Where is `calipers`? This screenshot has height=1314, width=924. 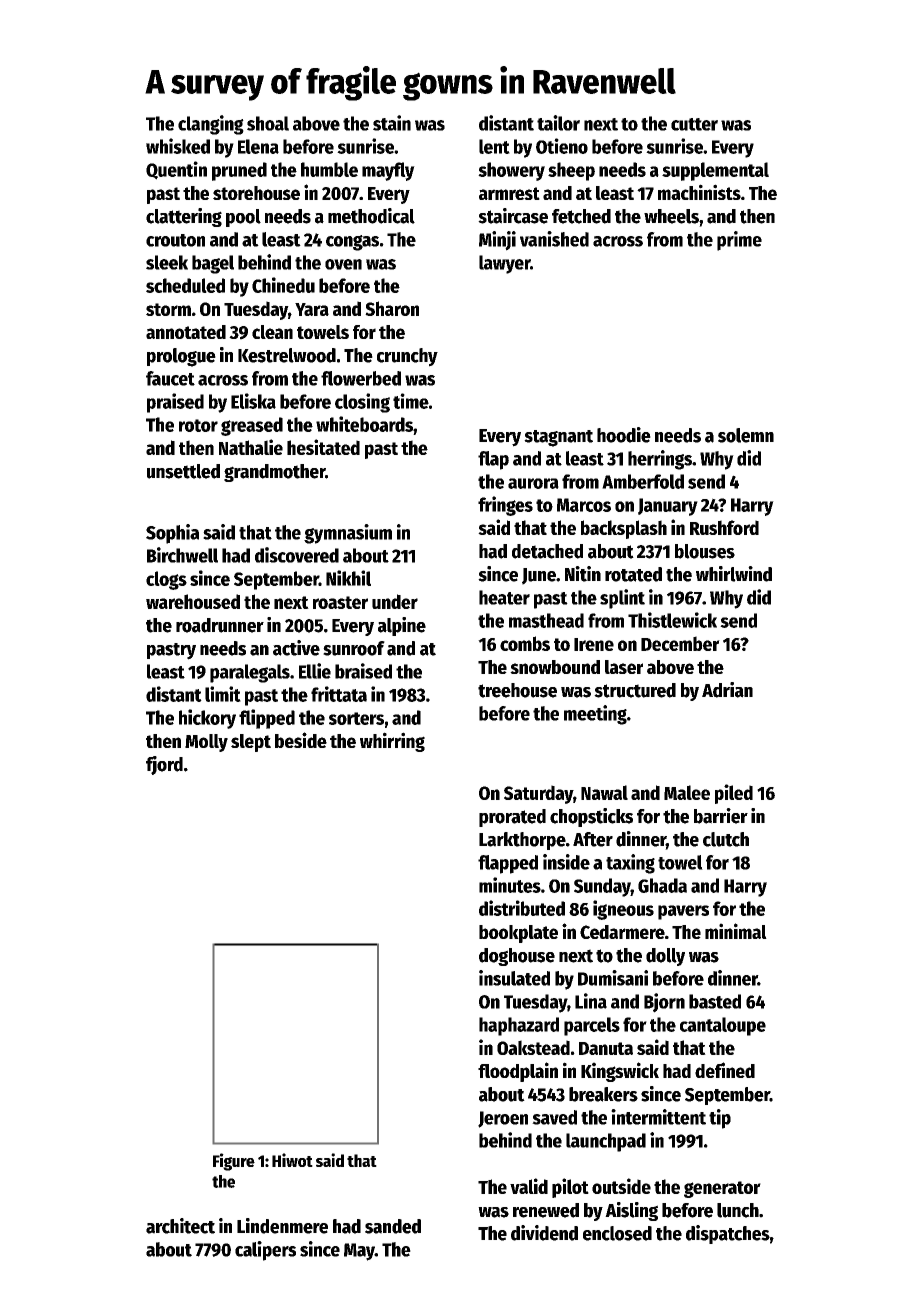
calipers is located at coordinates (265, 1251).
